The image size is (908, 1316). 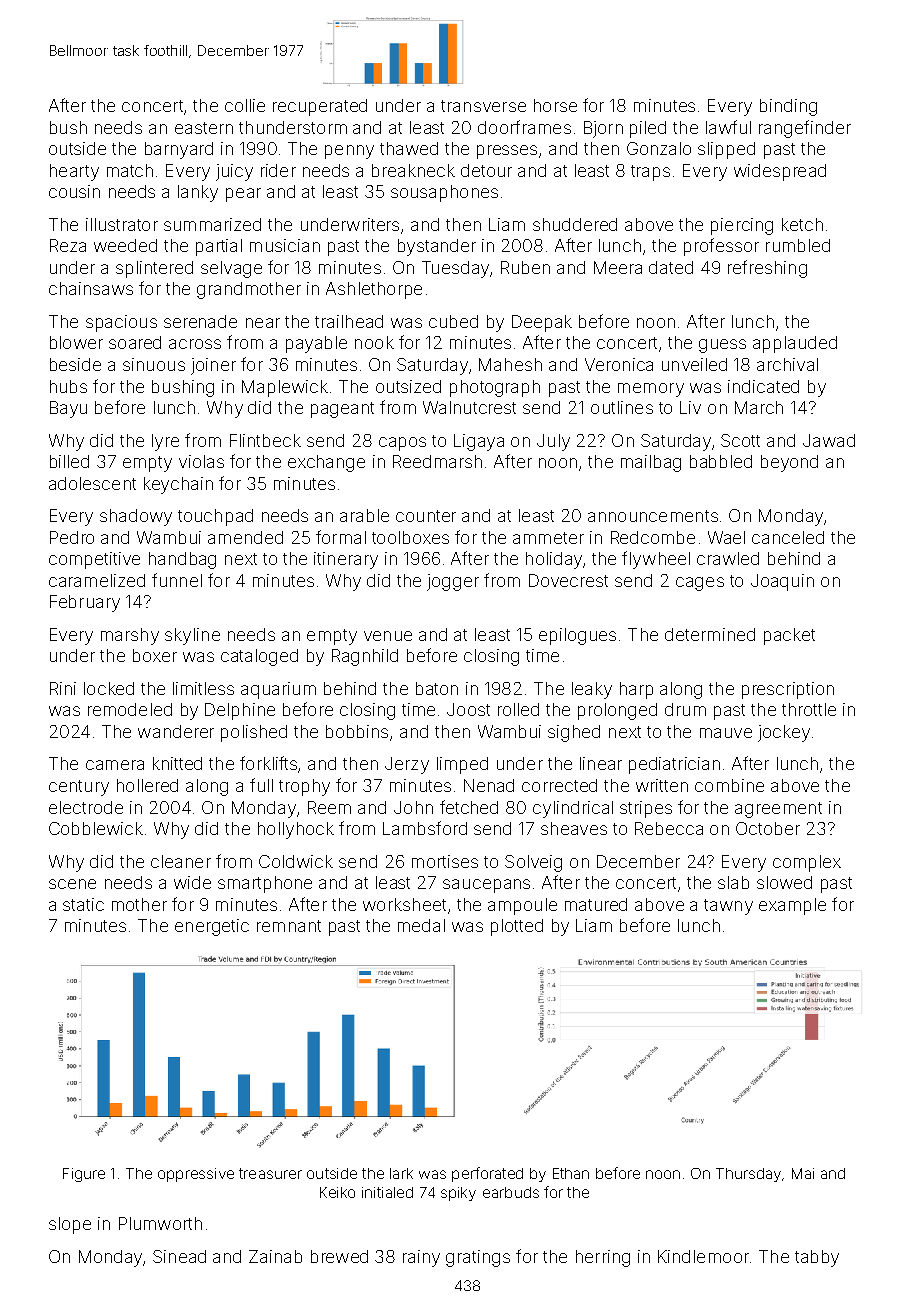 What do you see at coordinates (690, 407) in the document?
I see `Liv` at bounding box center [690, 407].
